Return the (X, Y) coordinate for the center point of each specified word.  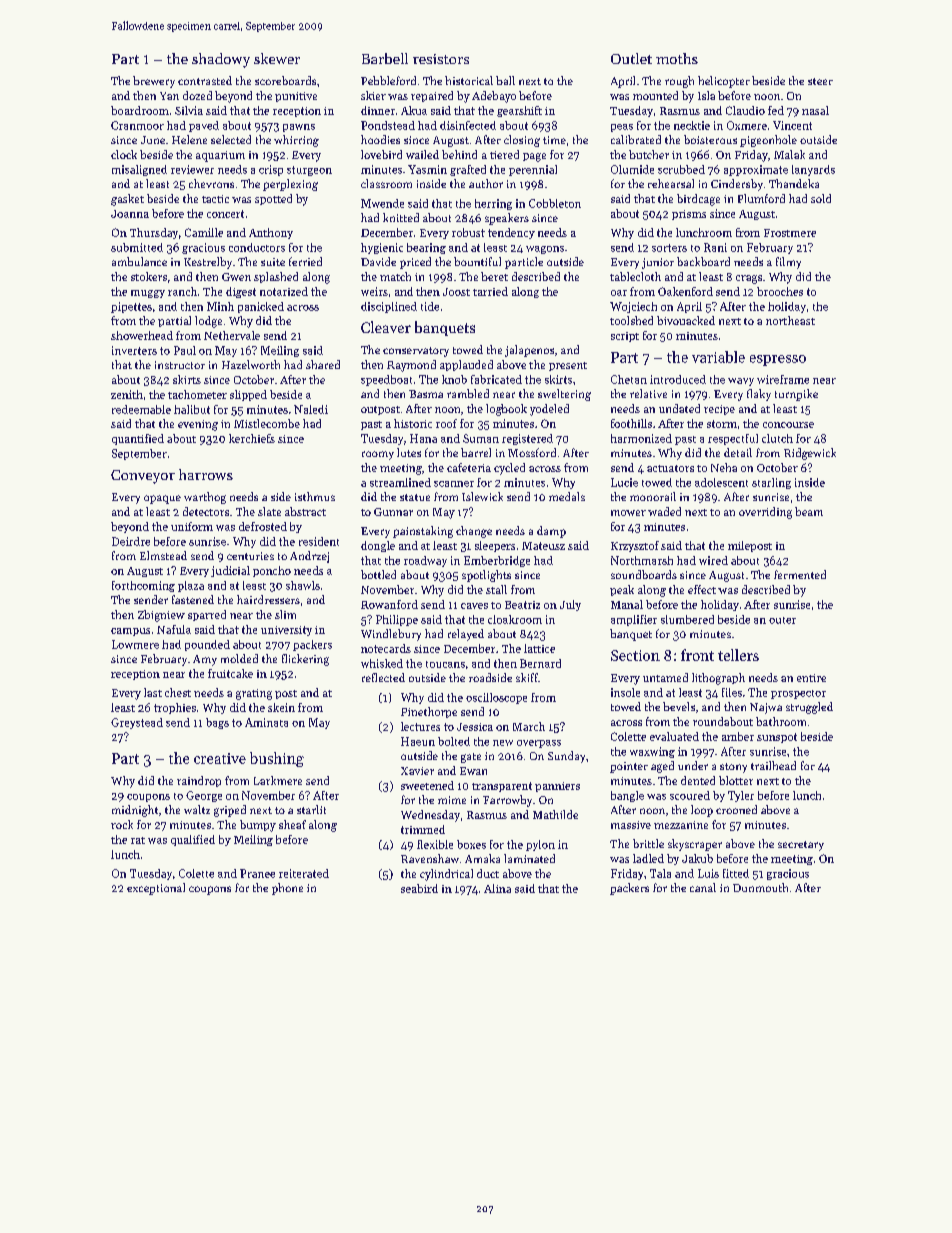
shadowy (221, 60)
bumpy (258, 826)
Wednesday (430, 816)
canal (703, 887)
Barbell (385, 58)
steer (820, 81)
